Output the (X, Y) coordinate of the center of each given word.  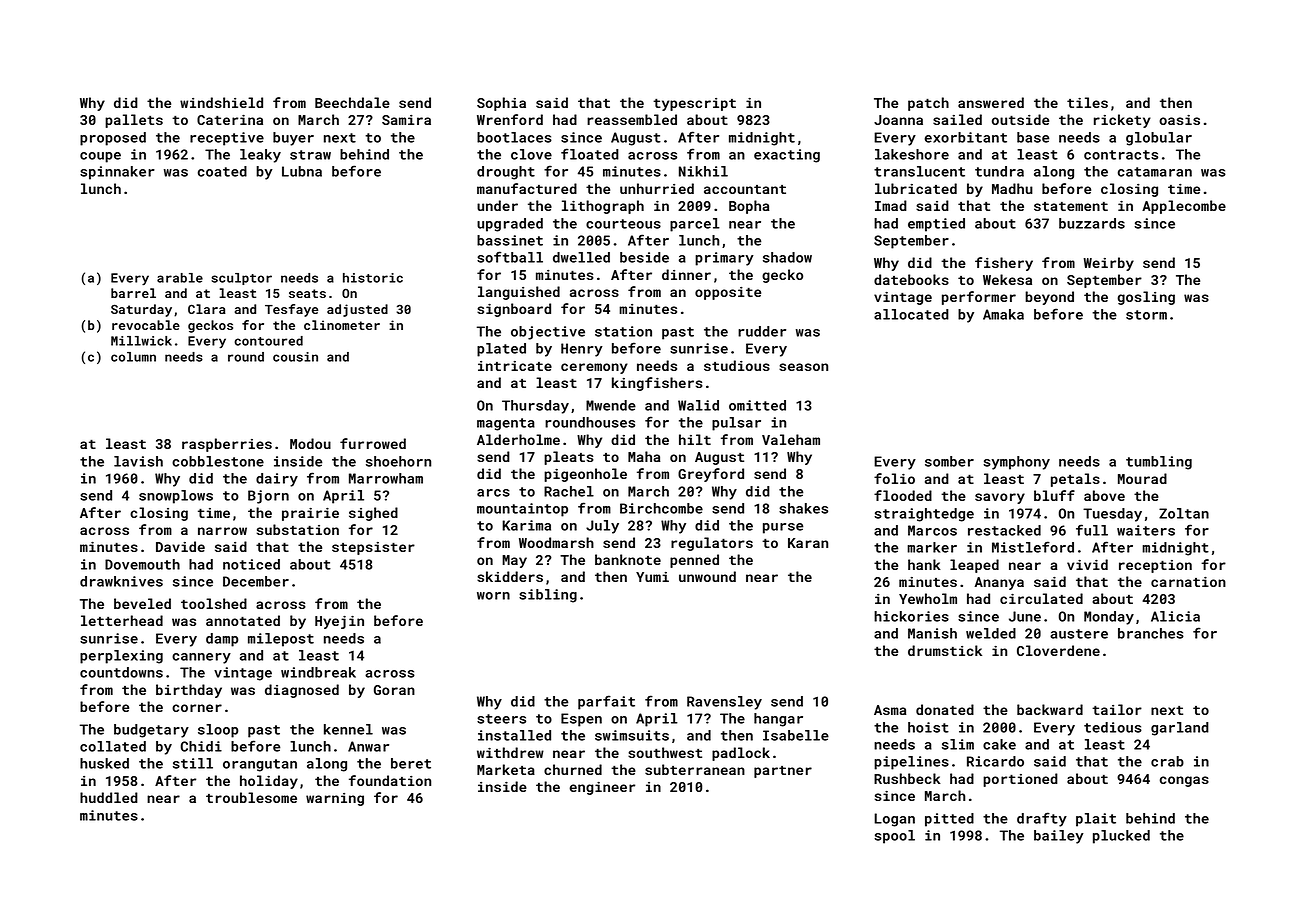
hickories (911, 616)
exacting (787, 156)
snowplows (176, 497)
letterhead (122, 620)
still (193, 763)
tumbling (1159, 463)
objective (548, 333)
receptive (227, 139)
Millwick (141, 341)
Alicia (1175, 616)
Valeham (791, 439)
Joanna (898, 120)
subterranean (695, 769)
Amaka (1003, 314)
